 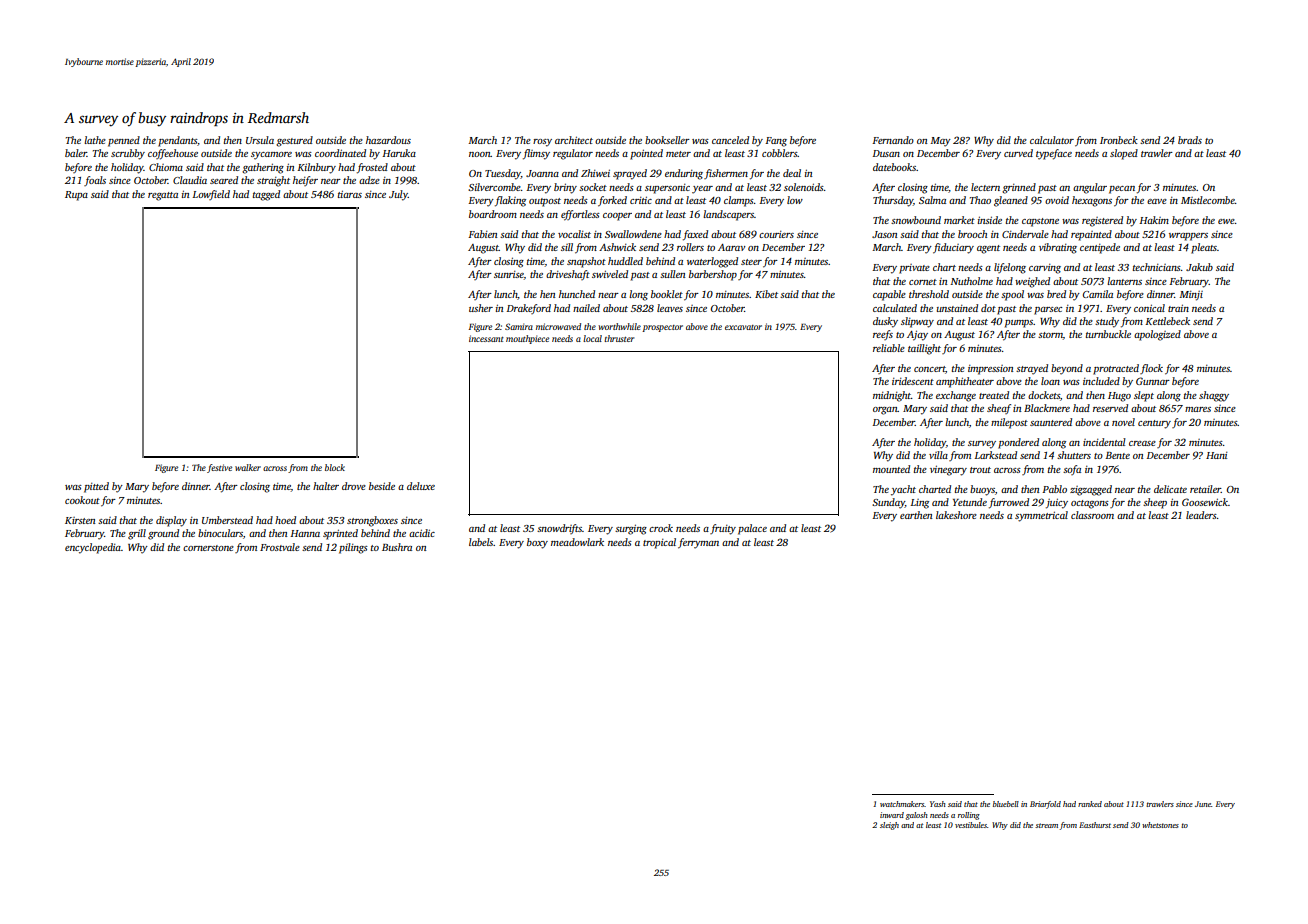 What do you see at coordinates (743, 327) in the screenshot?
I see `excavator` at bounding box center [743, 327].
